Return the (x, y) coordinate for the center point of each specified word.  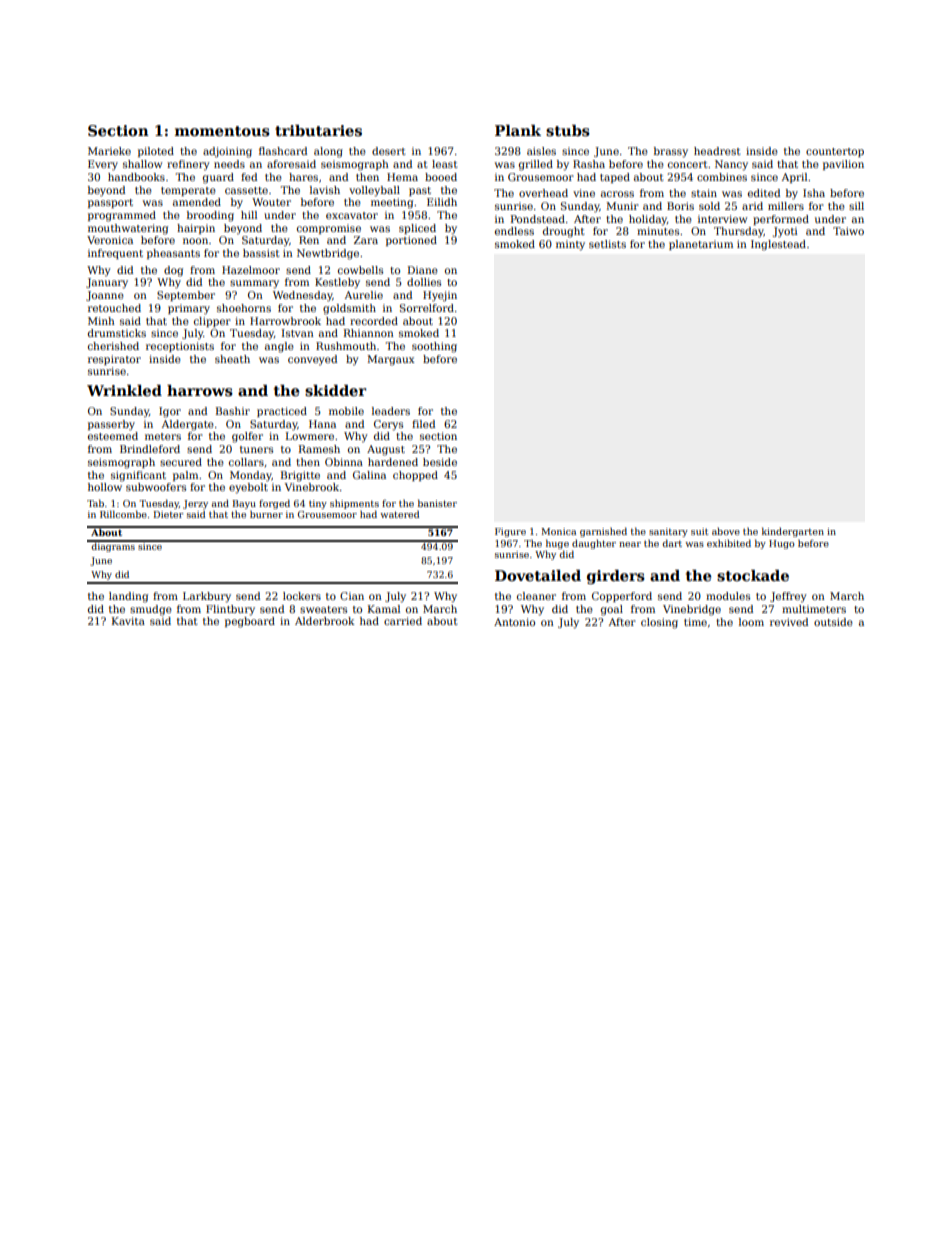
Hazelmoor (251, 270)
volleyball (374, 191)
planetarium (701, 245)
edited (764, 193)
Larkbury (207, 597)
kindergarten (793, 532)
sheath (232, 359)
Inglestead (778, 245)
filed (423, 424)
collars (246, 462)
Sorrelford (427, 308)
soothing (434, 347)
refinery (188, 165)
